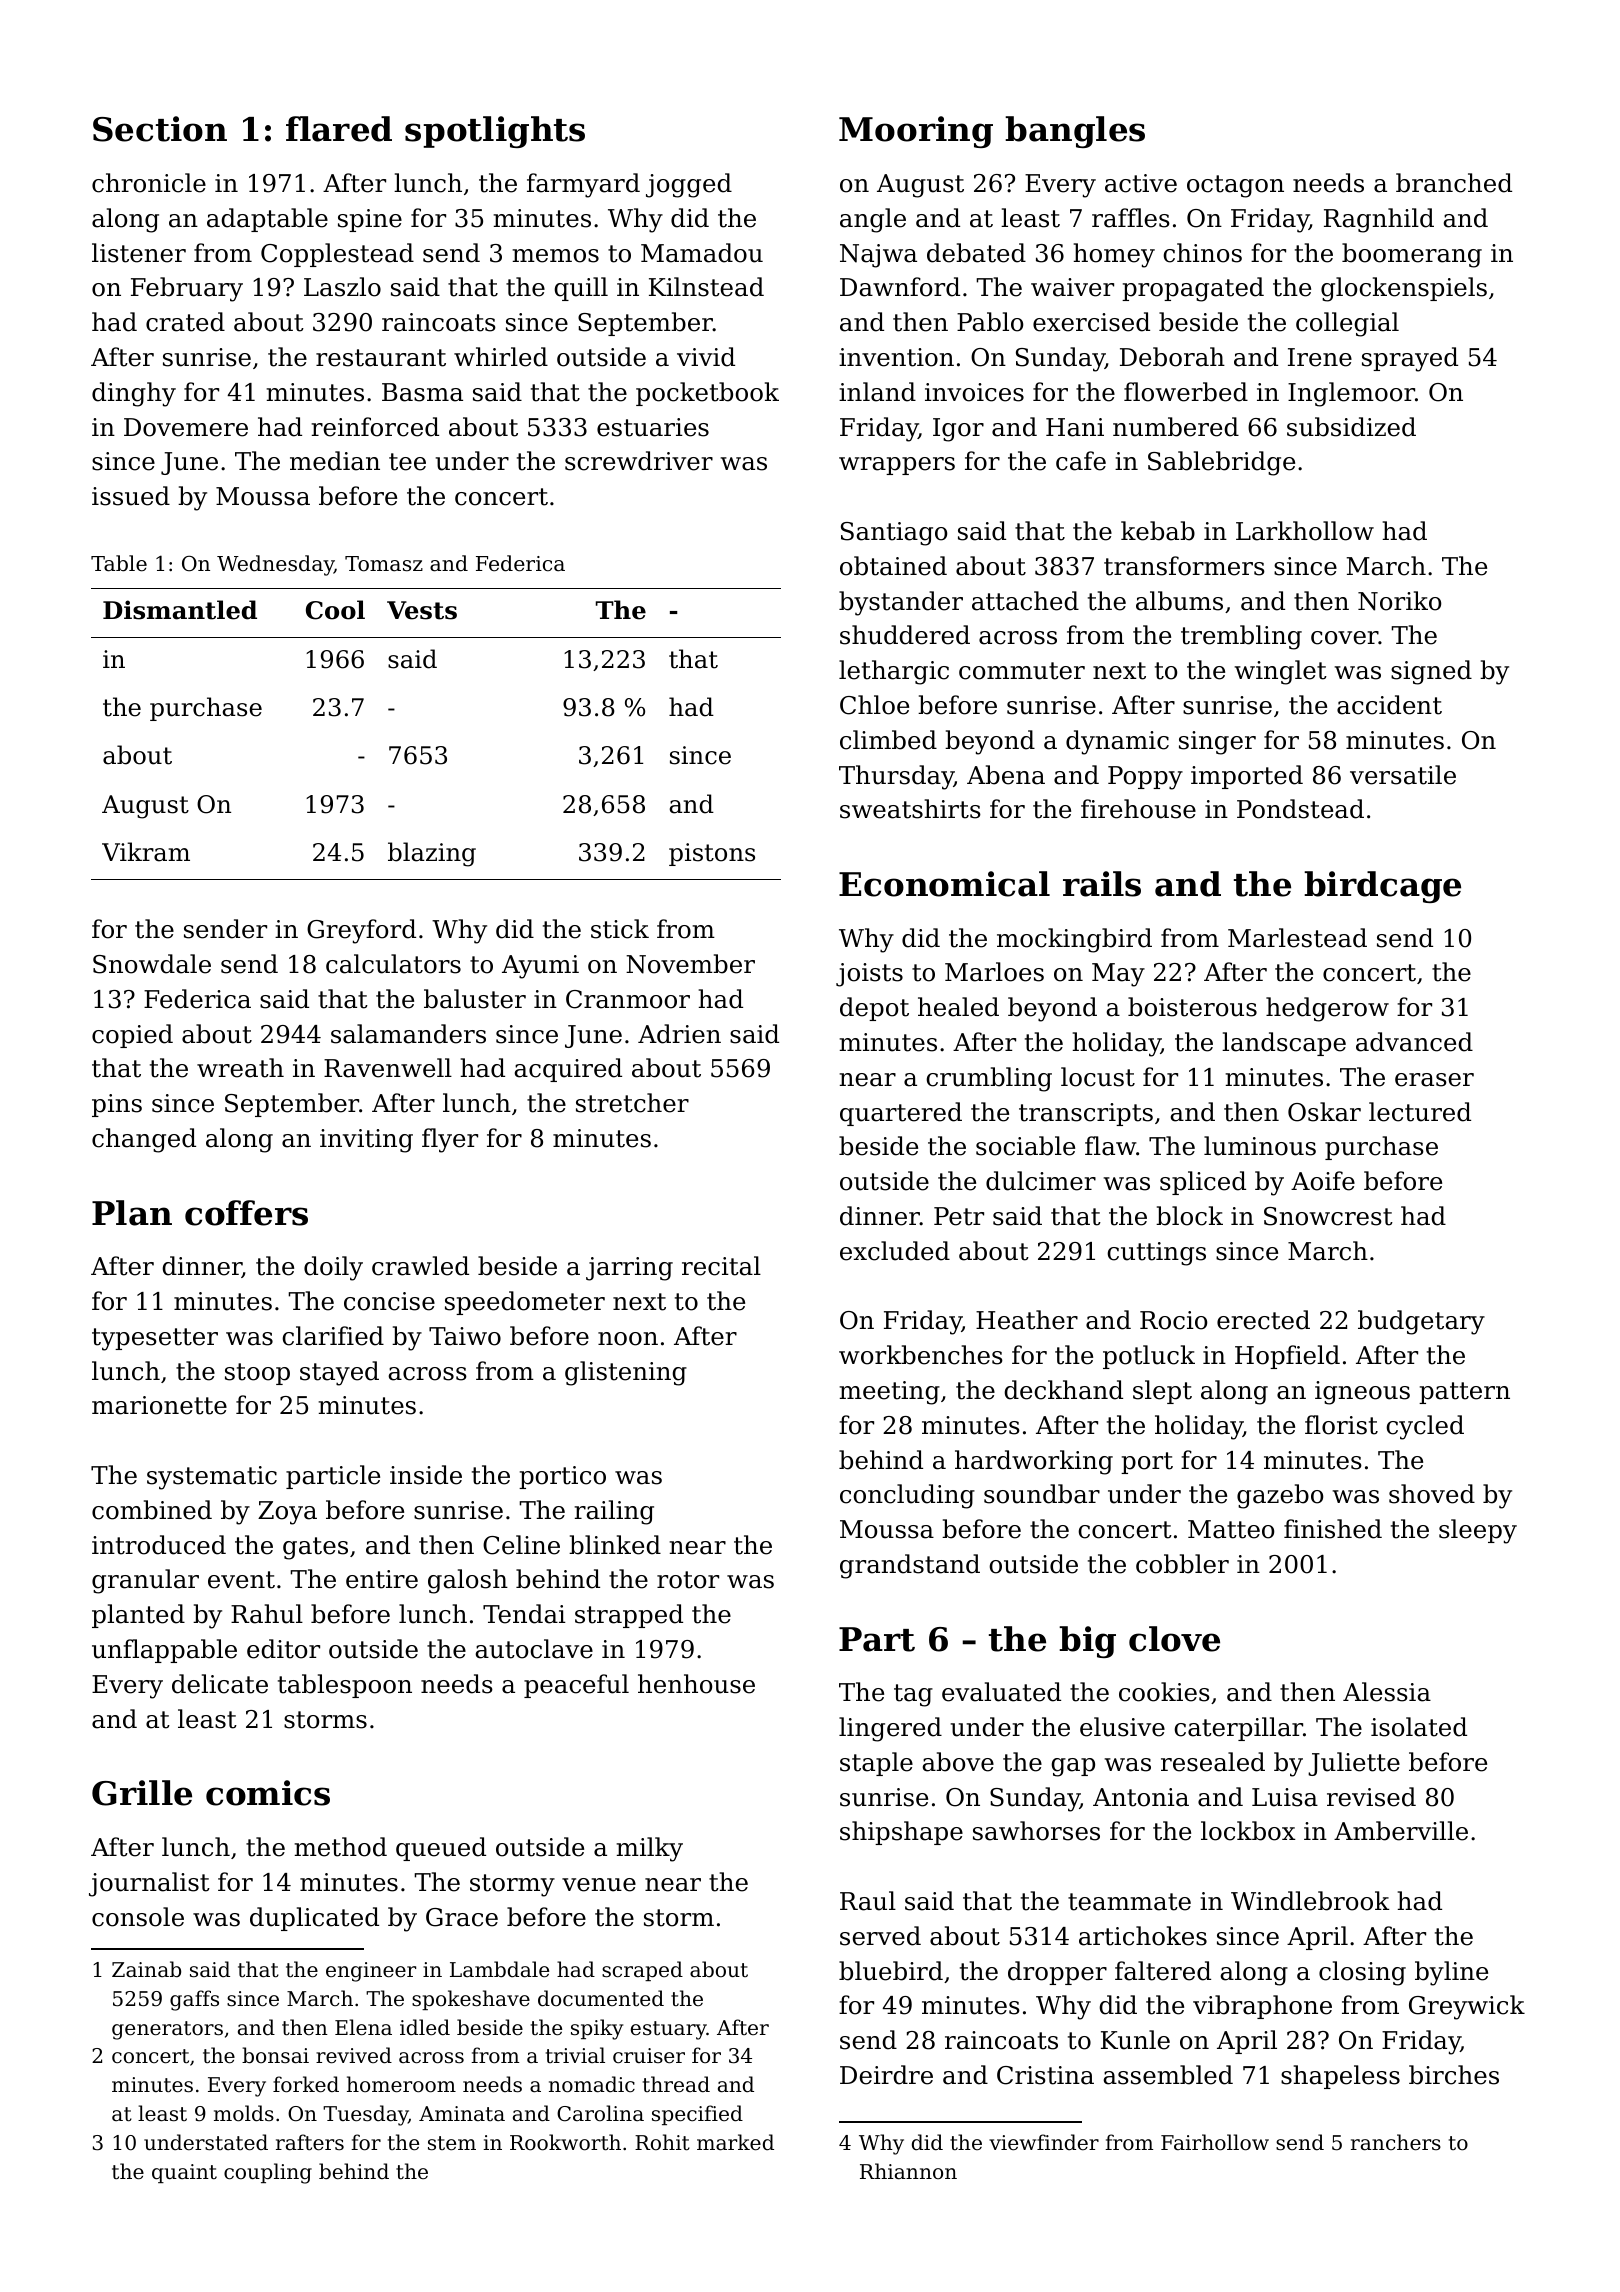  What do you see at coordinates (889, 1393) in the document?
I see `meeting` at bounding box center [889, 1393].
